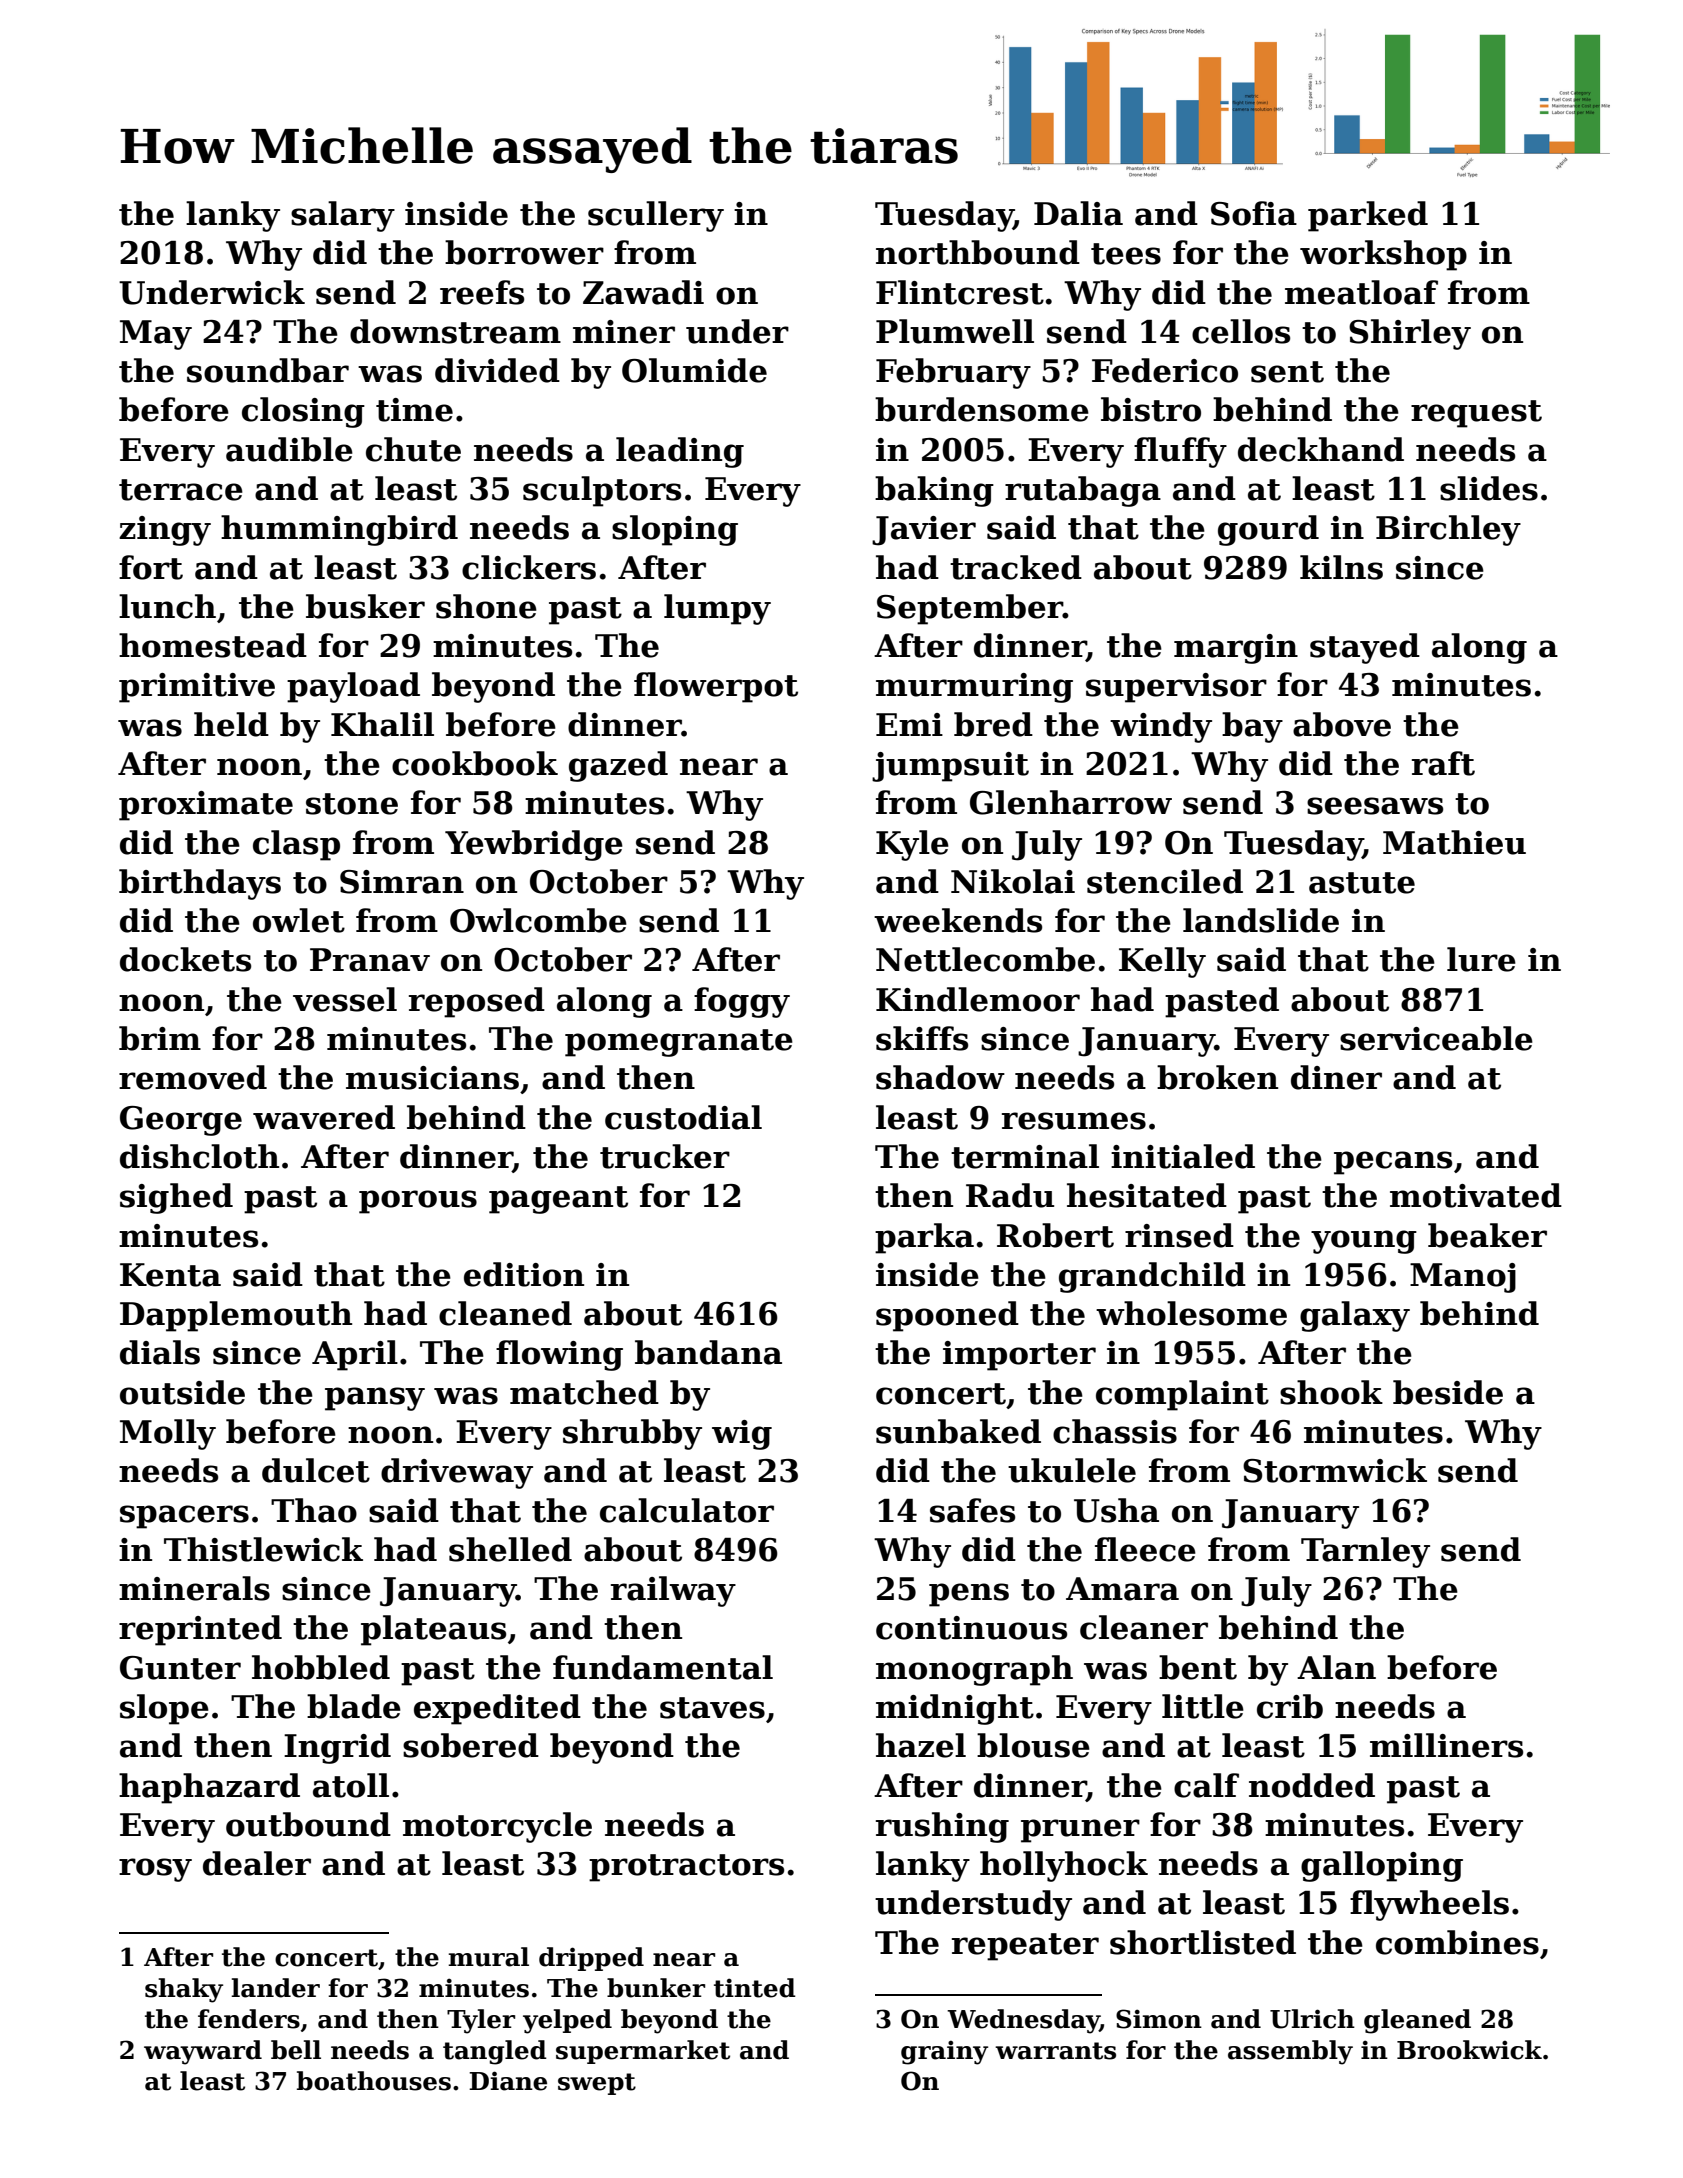  Describe the element at coordinates (944, 2052) in the document. I see `grainy` at that location.
